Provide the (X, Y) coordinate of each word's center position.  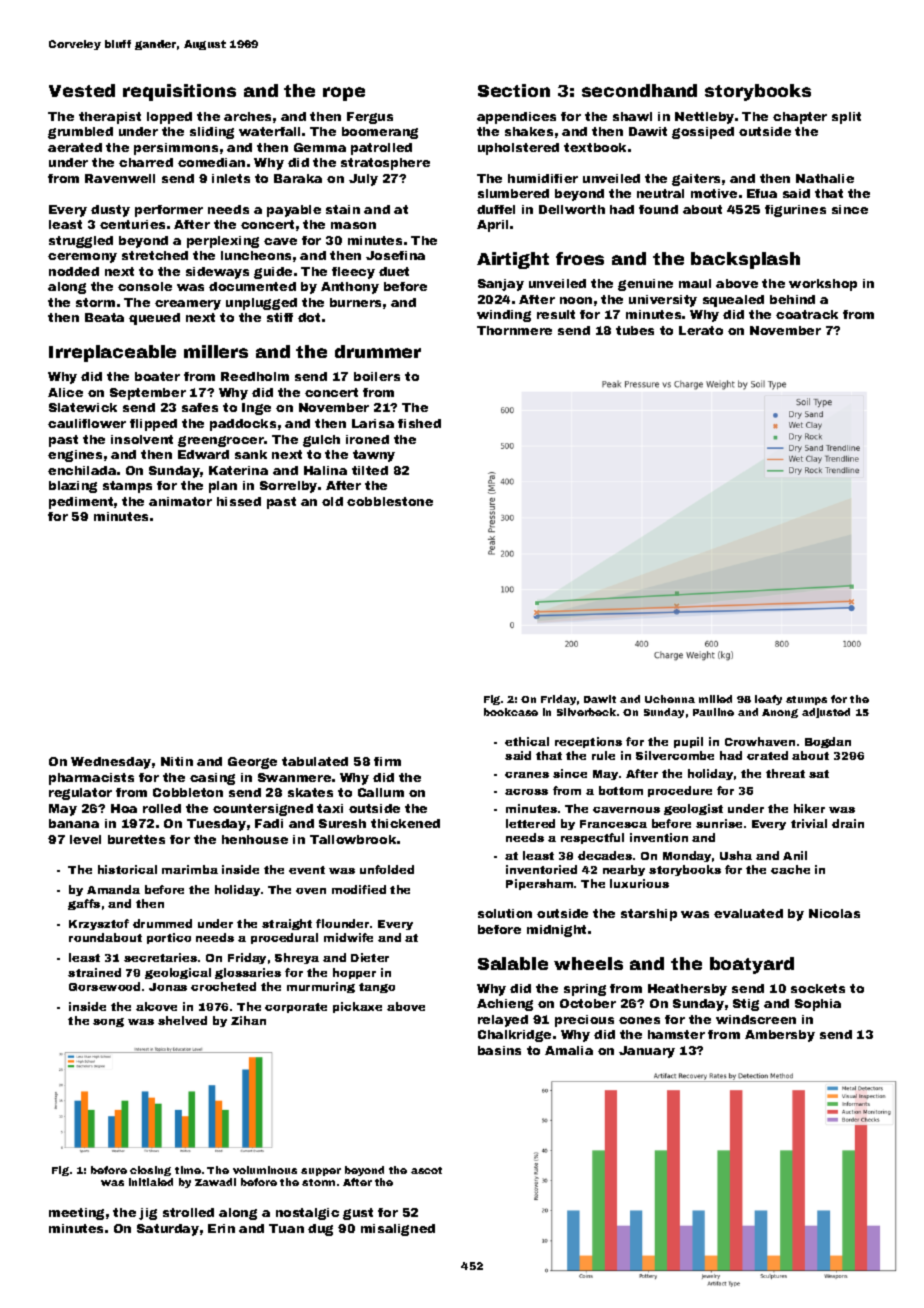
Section (514, 90)
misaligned (398, 1230)
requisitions (179, 92)
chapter (800, 118)
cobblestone (390, 501)
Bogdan (828, 742)
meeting (76, 1214)
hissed (239, 501)
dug (320, 1230)
